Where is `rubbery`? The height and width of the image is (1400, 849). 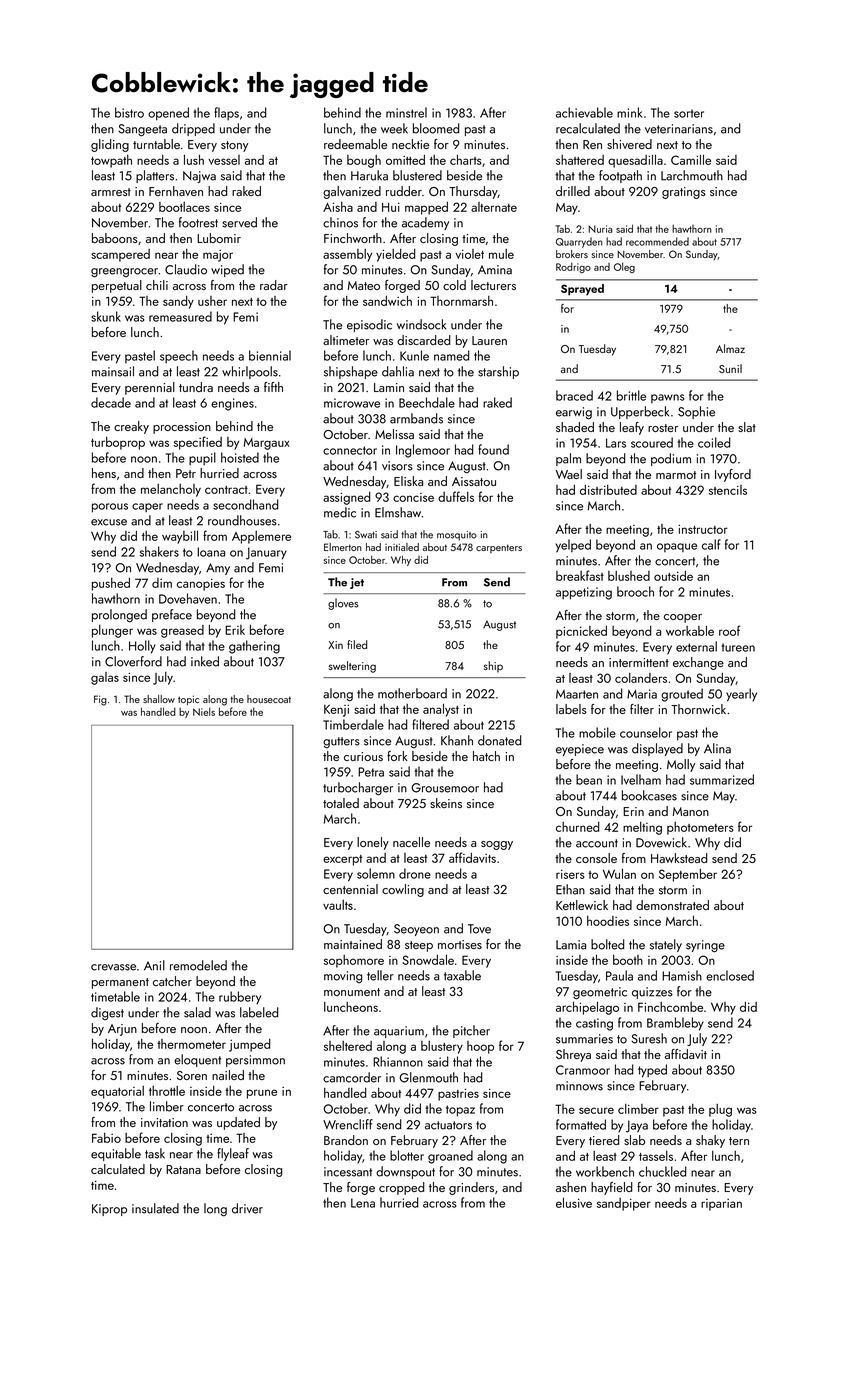
rubbery is located at coordinates (240, 997).
